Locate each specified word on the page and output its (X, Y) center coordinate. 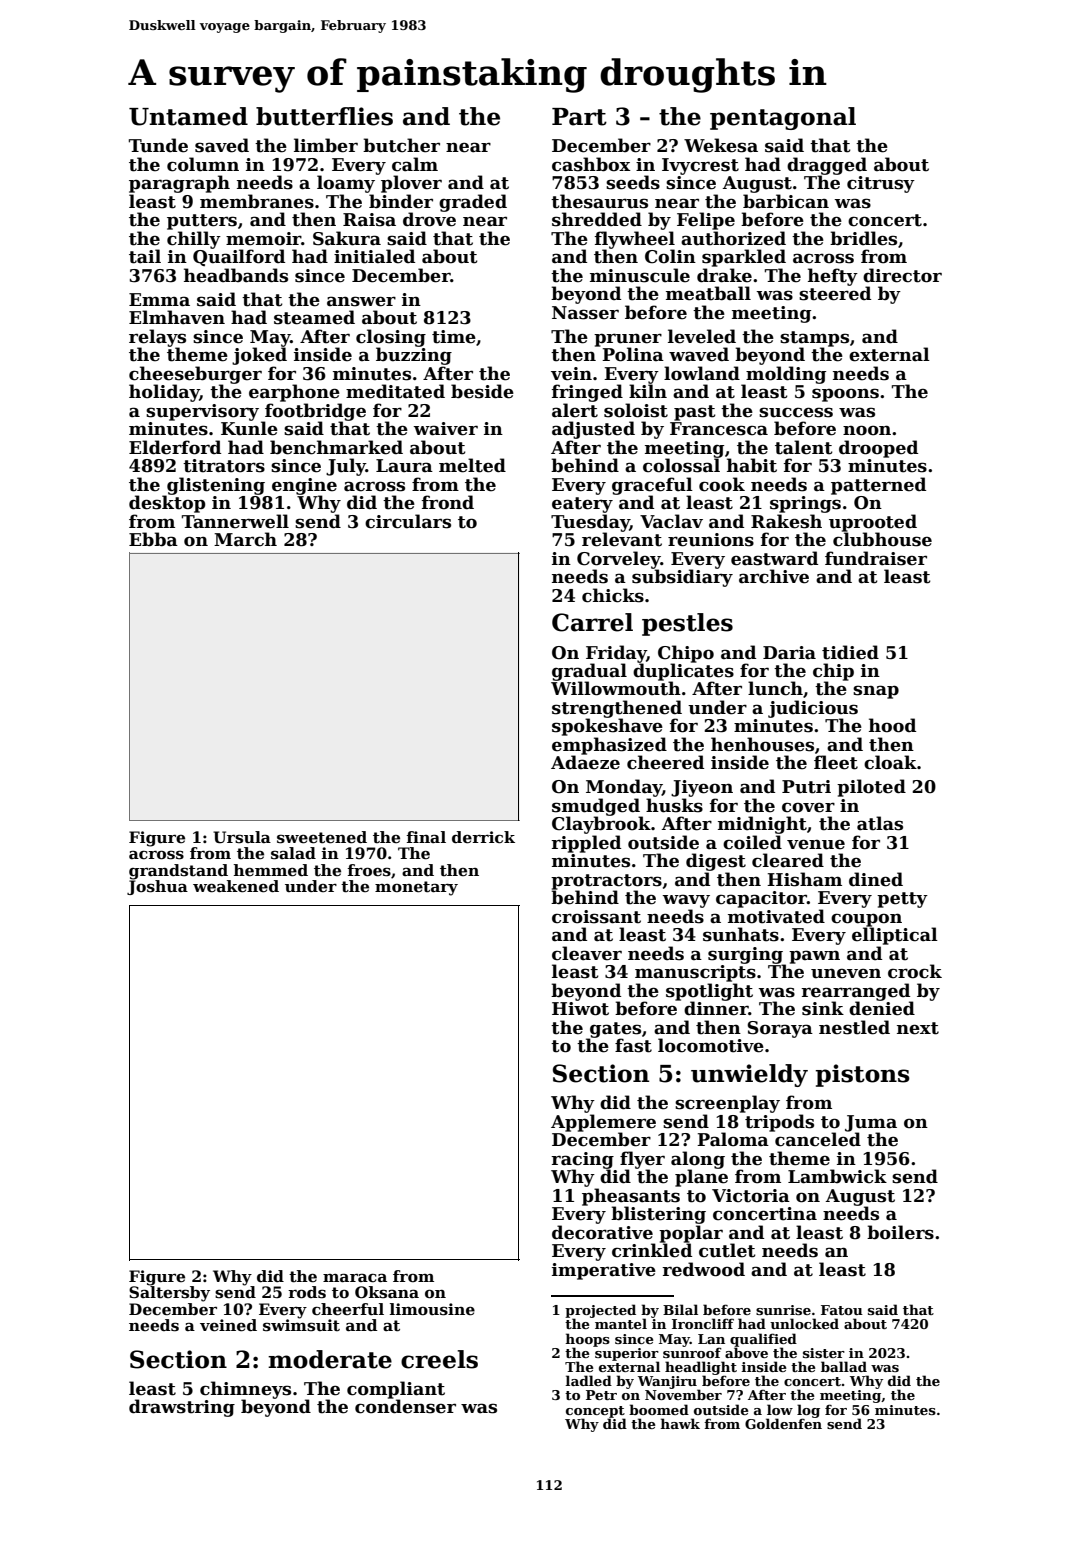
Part (579, 117)
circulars (408, 521)
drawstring (182, 1408)
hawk (680, 1423)
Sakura (347, 238)
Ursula (242, 837)
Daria (789, 653)
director (902, 275)
